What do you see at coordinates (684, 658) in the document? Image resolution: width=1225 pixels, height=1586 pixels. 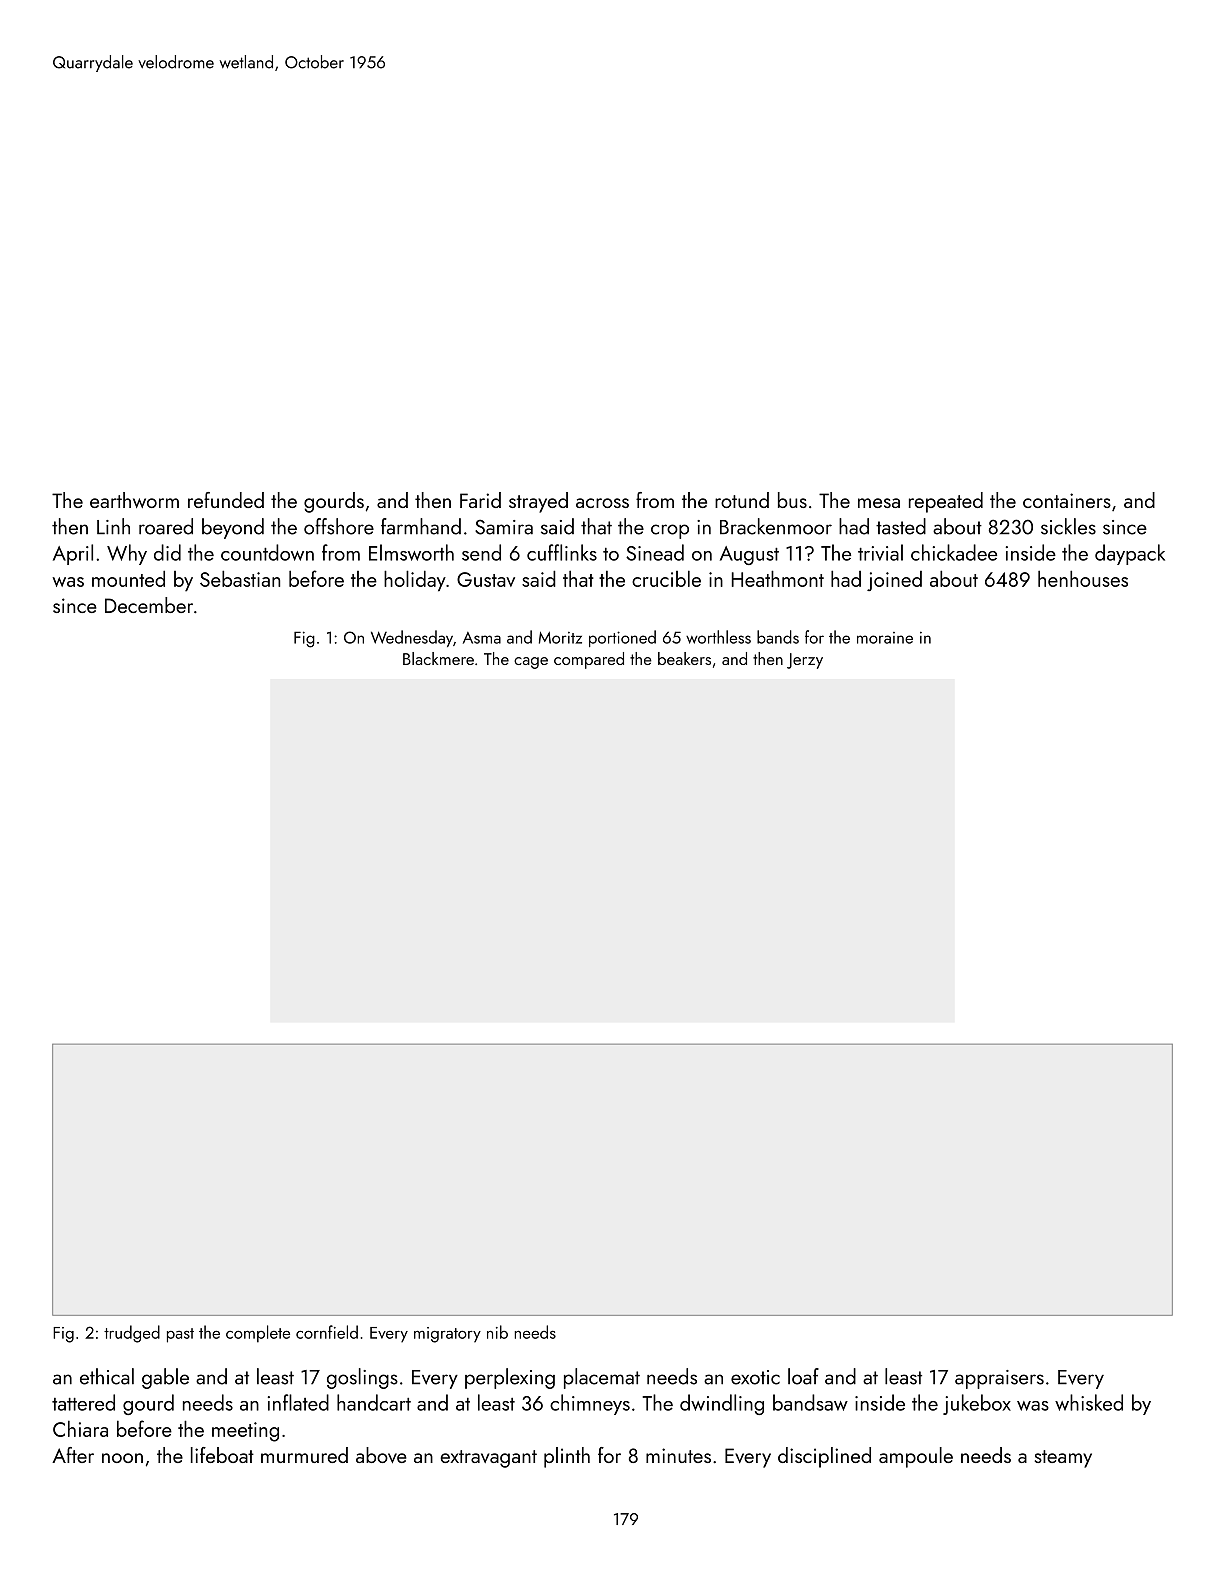 I see `beakers` at bounding box center [684, 658].
